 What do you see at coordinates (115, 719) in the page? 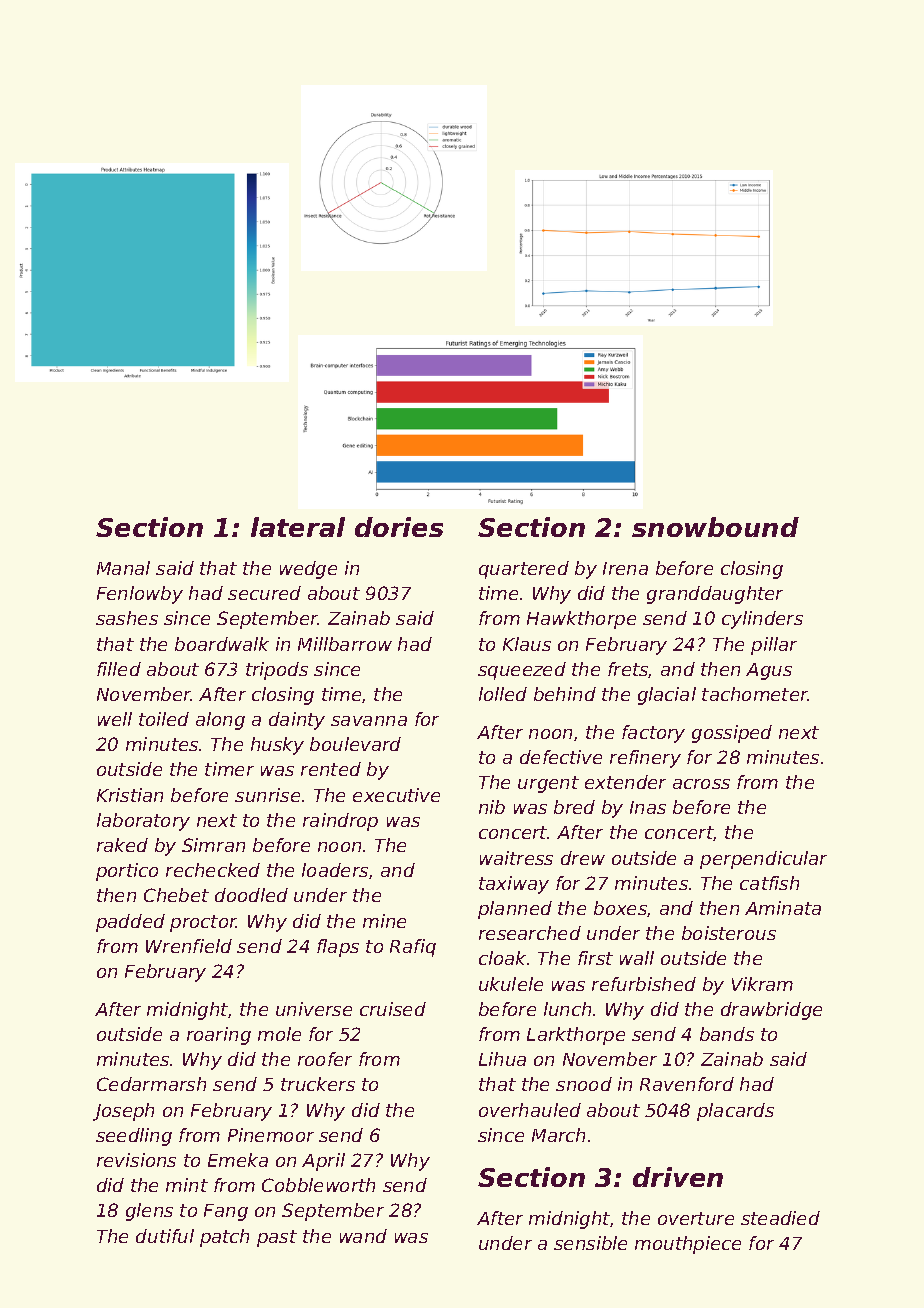
I see `well` at bounding box center [115, 719].
